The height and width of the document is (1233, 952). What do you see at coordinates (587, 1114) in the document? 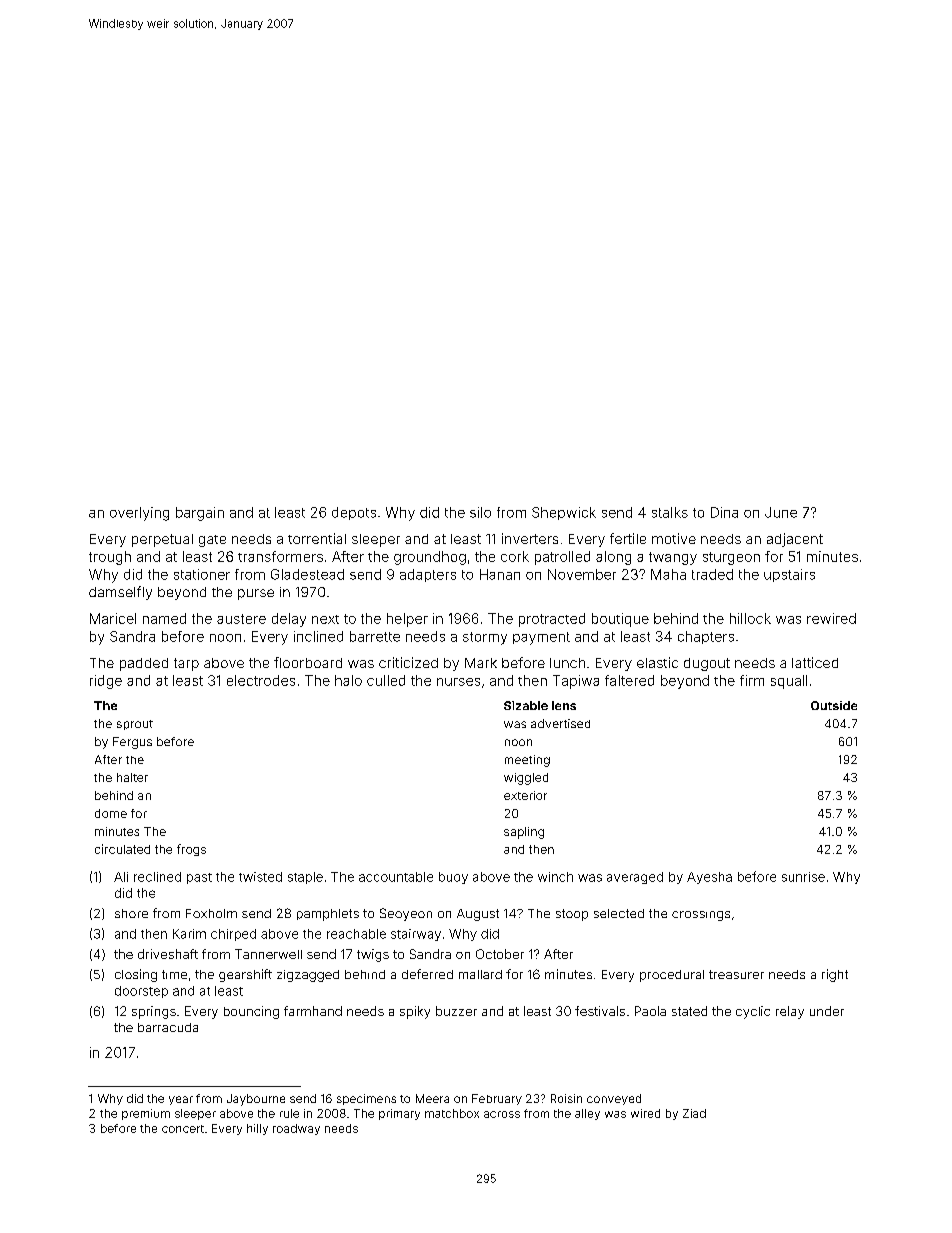
I see `alley` at bounding box center [587, 1114].
